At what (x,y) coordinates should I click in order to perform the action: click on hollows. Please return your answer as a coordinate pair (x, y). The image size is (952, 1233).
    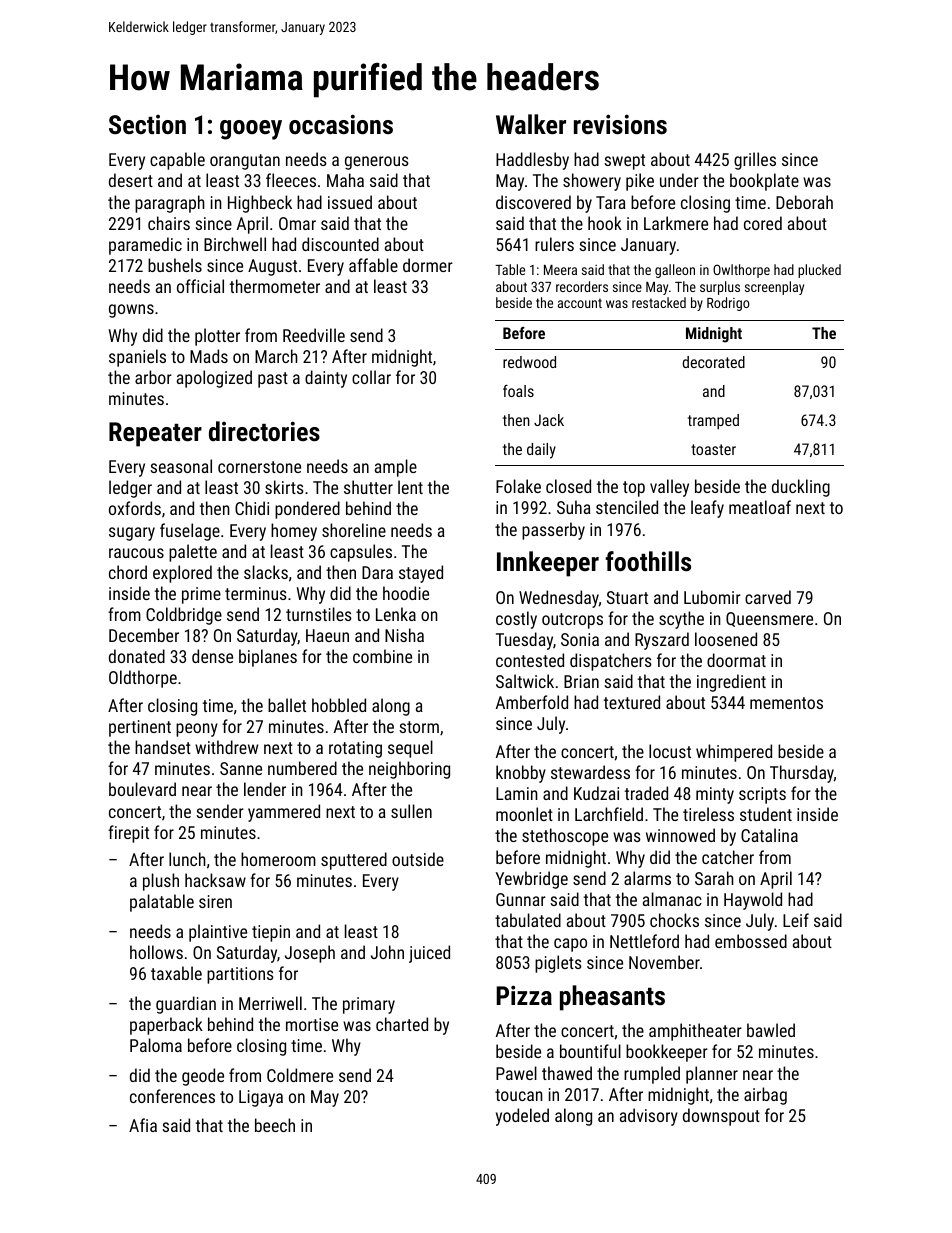
    Looking at the image, I should click on (156, 952).
